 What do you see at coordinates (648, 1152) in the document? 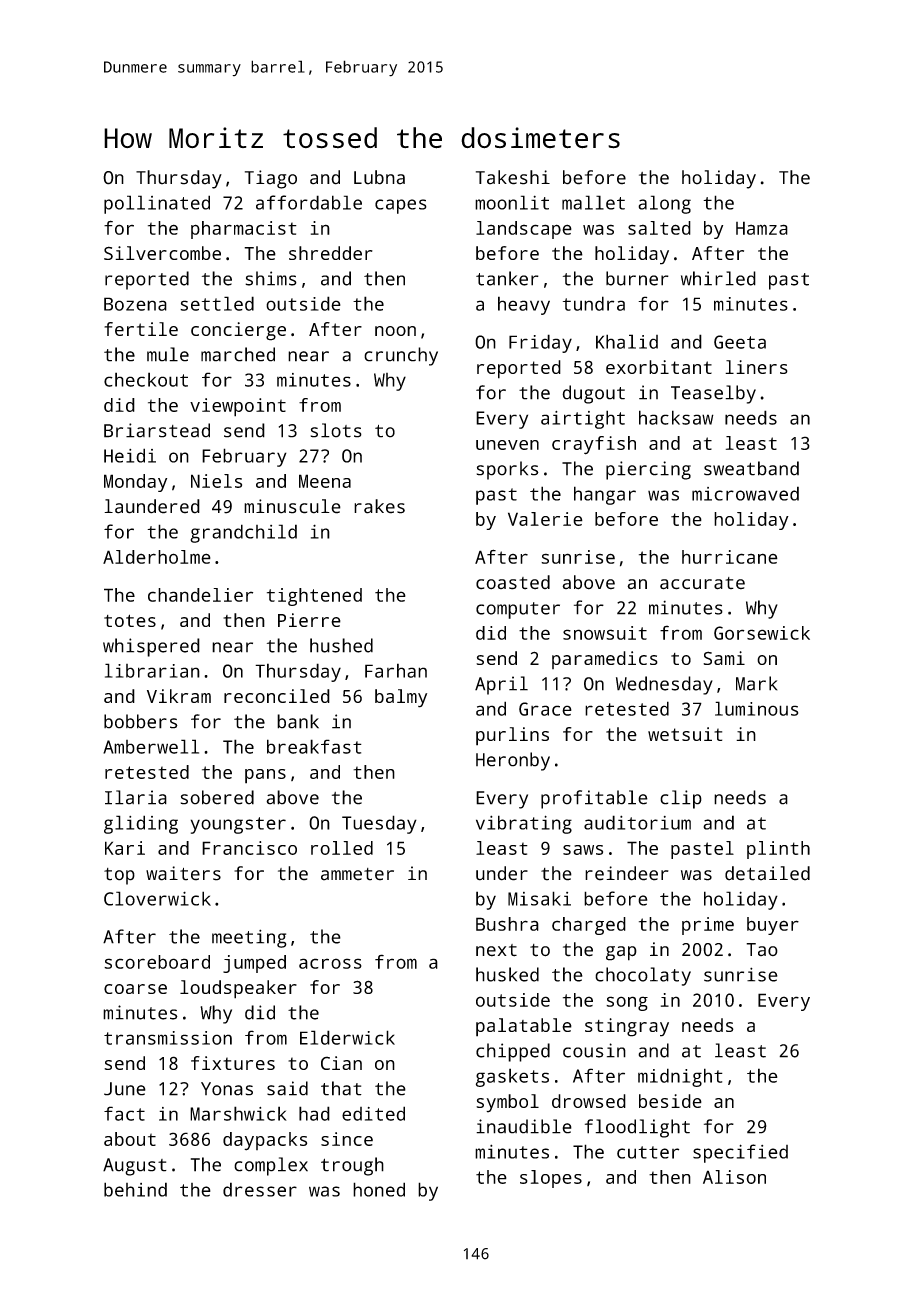
I see `cutter` at bounding box center [648, 1152].
